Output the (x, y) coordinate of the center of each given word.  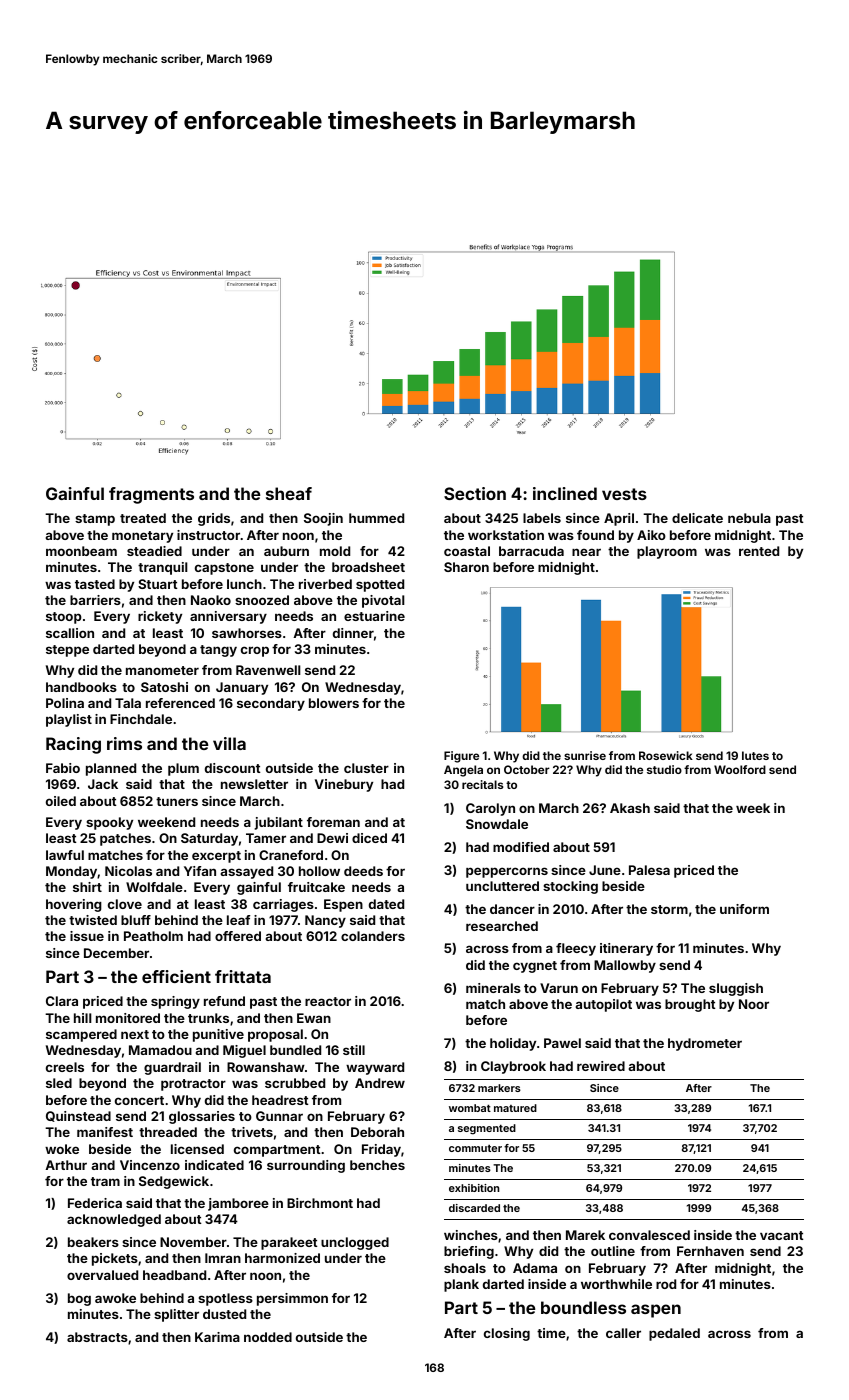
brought (690, 1005)
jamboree (238, 1204)
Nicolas (128, 871)
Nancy (325, 921)
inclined (565, 493)
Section (475, 493)
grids (214, 519)
